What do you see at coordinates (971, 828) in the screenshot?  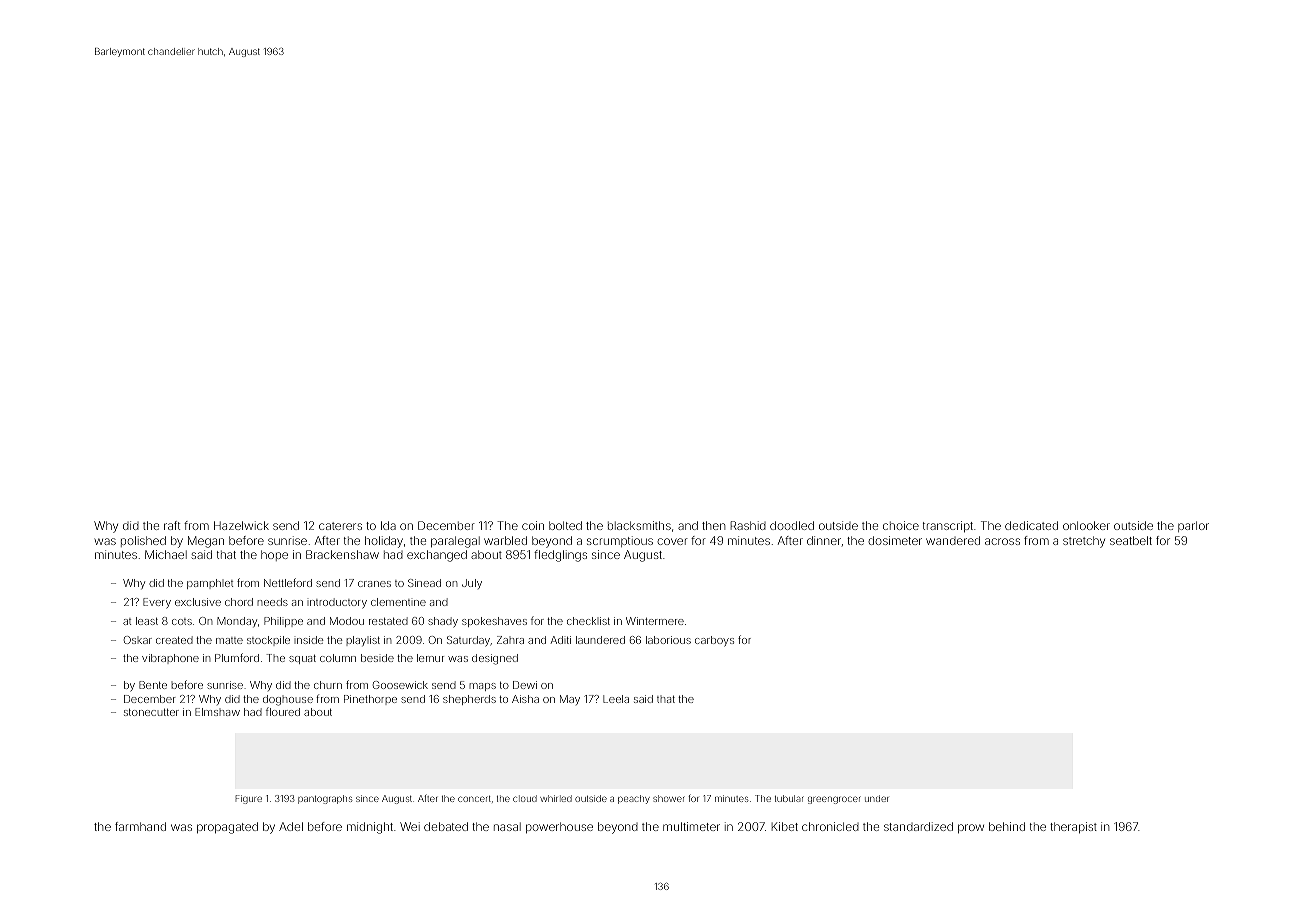 I see `prow` at bounding box center [971, 828].
